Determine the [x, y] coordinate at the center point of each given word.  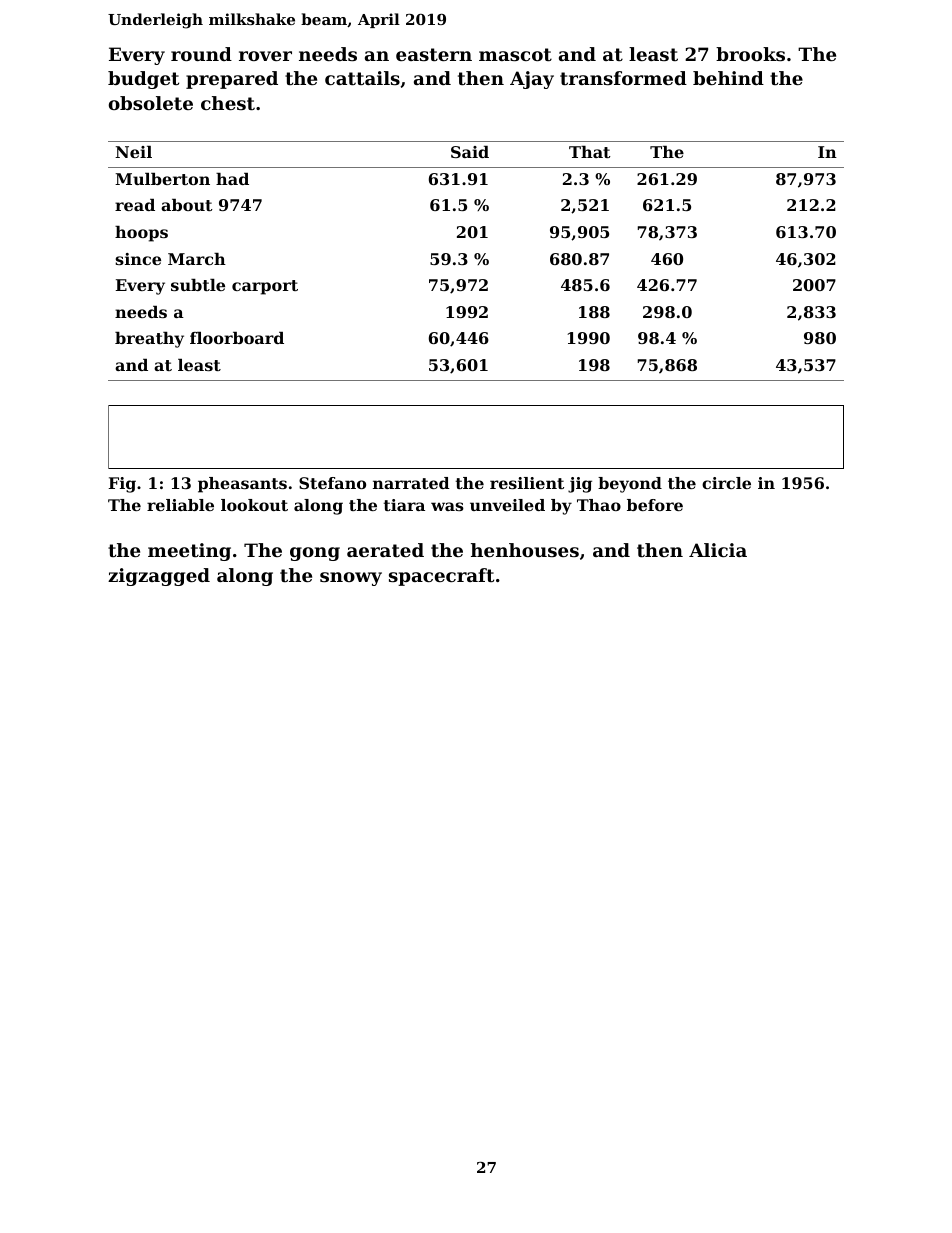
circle [726, 483]
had [232, 179]
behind [728, 78]
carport [265, 287]
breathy [149, 340]
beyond [630, 485]
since [138, 259]
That [589, 152]
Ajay [532, 80]
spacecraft [441, 577]
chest [228, 103]
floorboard [237, 338]
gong [315, 554]
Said [470, 152]
